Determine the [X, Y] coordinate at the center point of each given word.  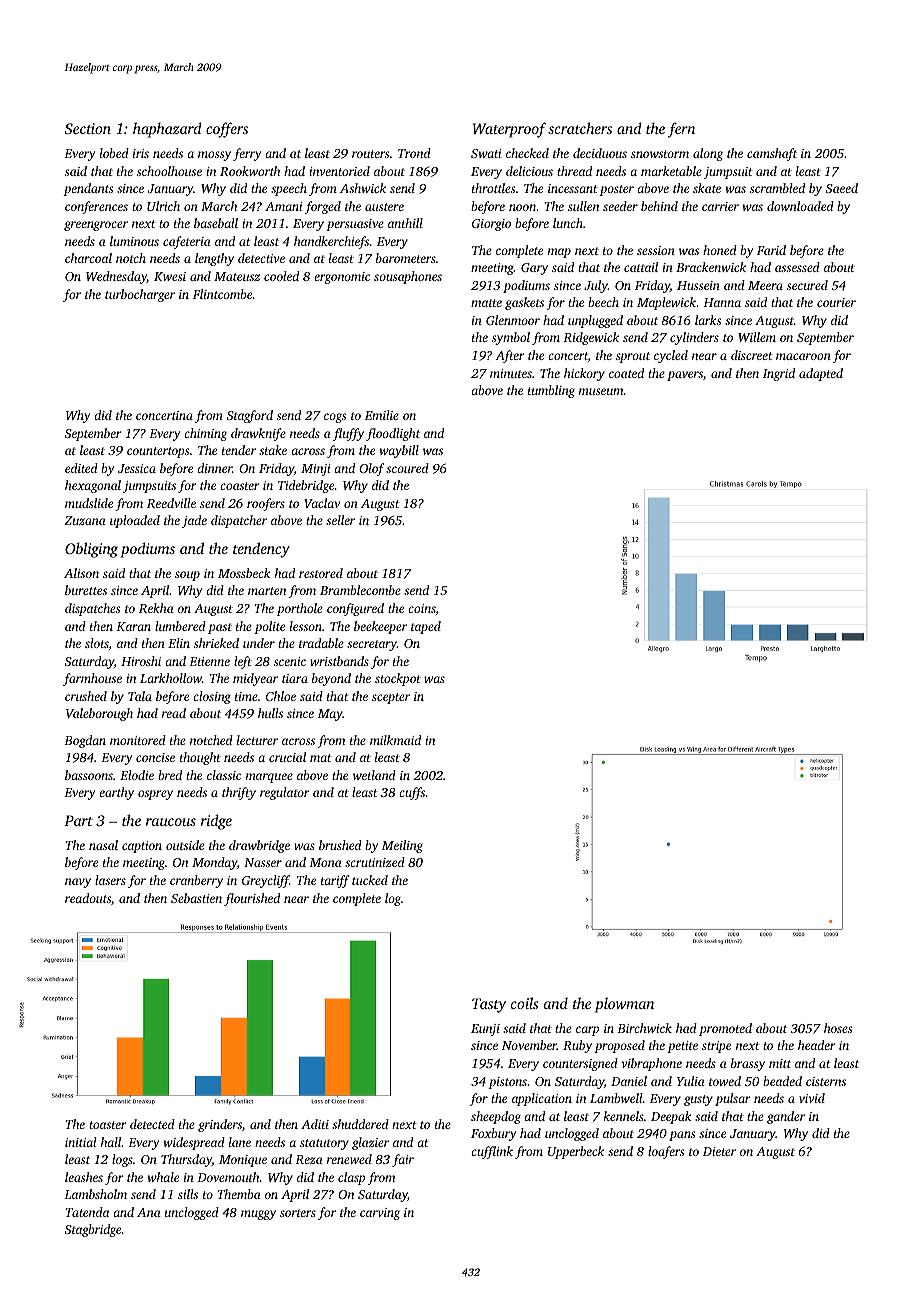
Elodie [137, 775]
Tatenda [87, 1212]
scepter [391, 698]
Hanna [722, 302]
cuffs [412, 793]
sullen [583, 206]
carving [380, 1214]
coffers [227, 130]
